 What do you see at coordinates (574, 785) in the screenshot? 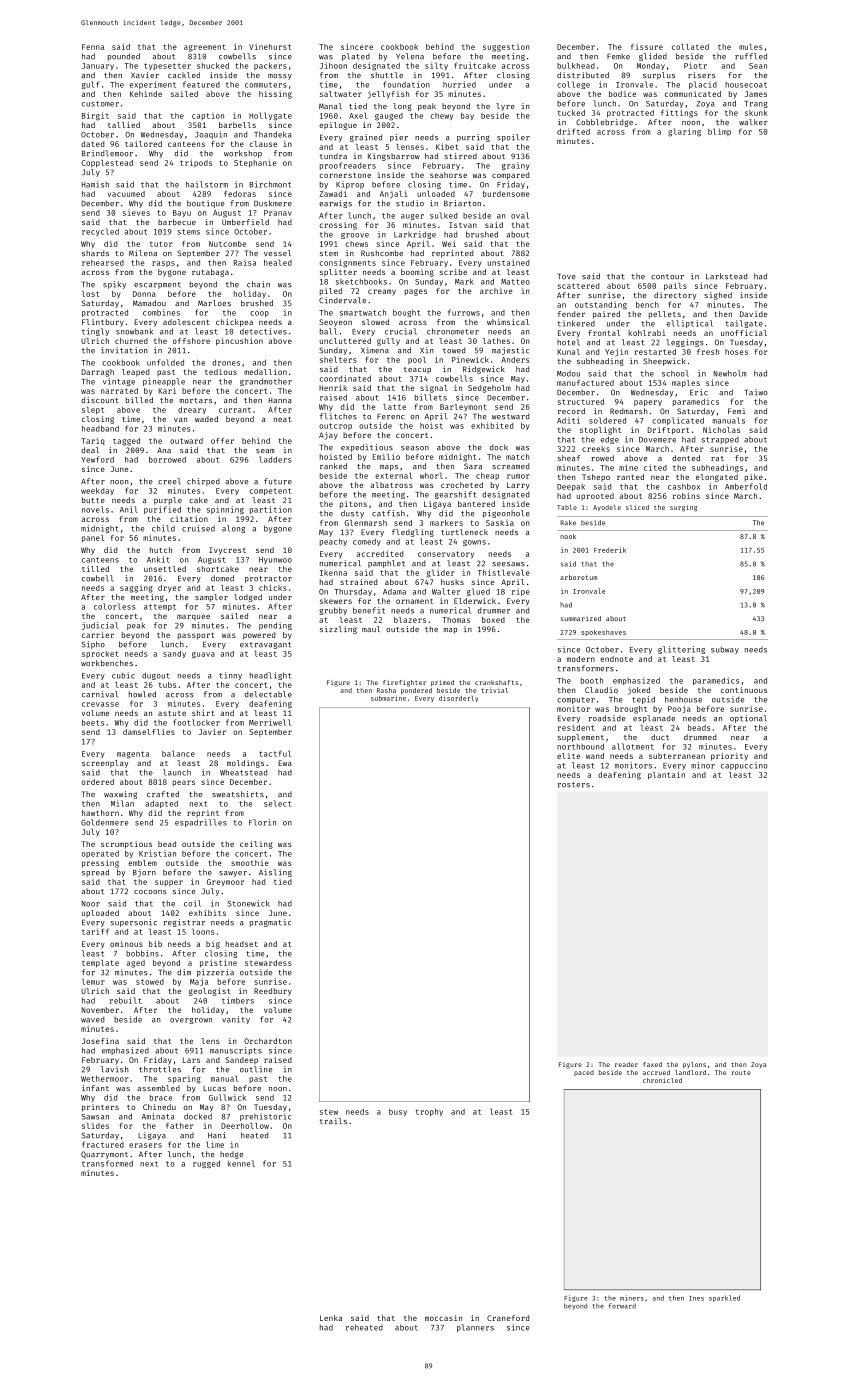
I see `rosters` at bounding box center [574, 785].
